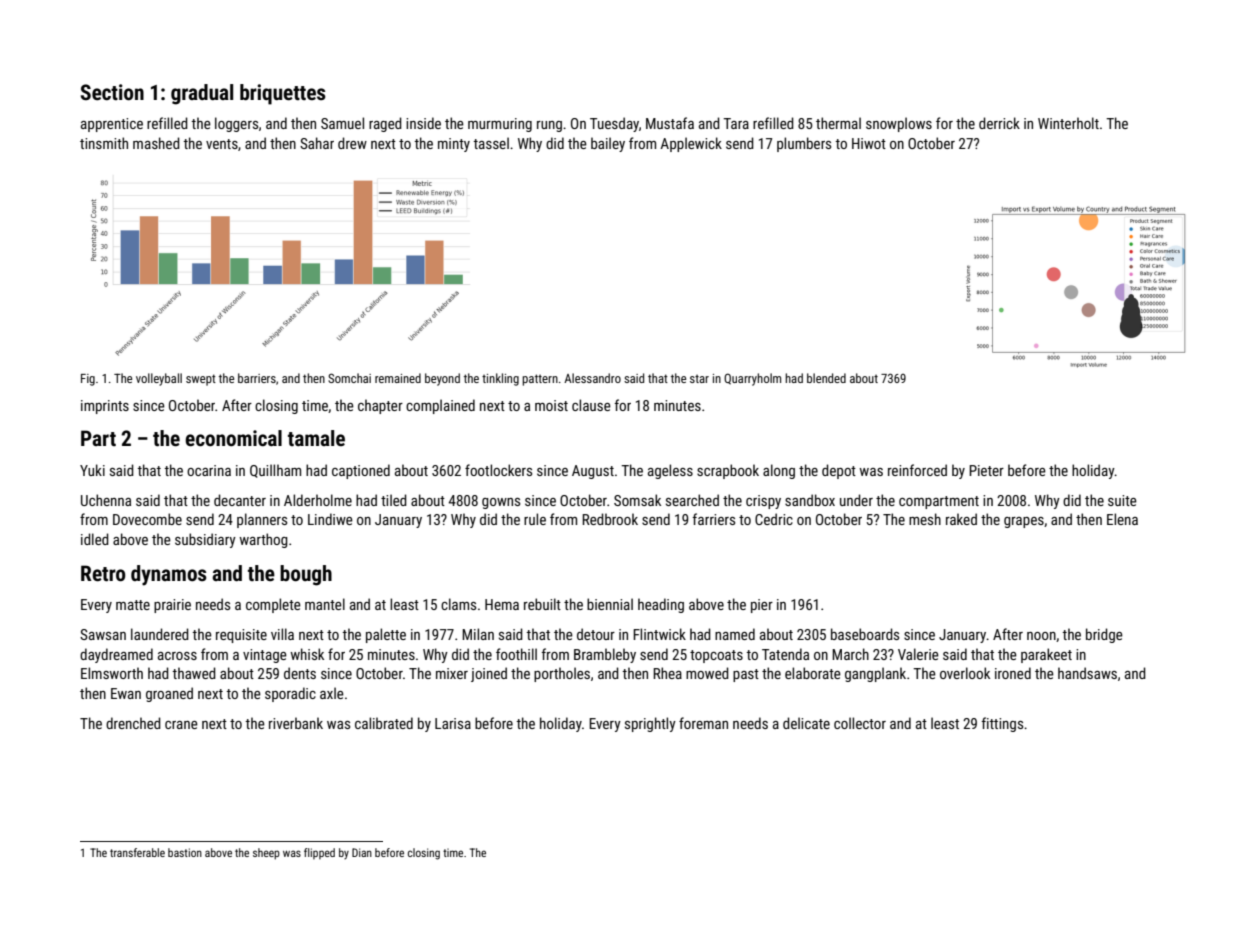 The image size is (1233, 952). Describe the element at coordinates (728, 471) in the screenshot. I see `scrapbook` at that location.
